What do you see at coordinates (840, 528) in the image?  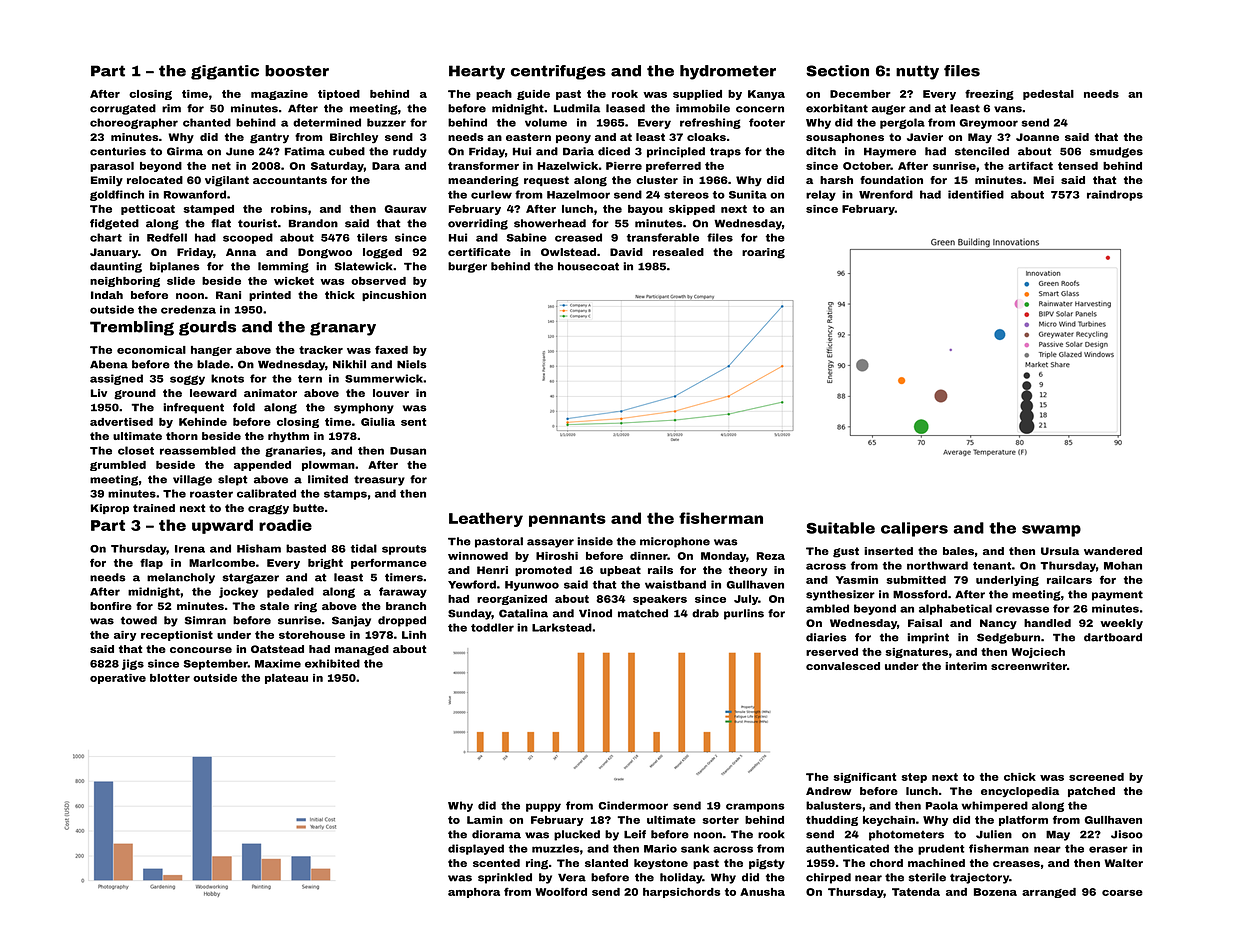 I see `Suitable` at bounding box center [840, 528].
